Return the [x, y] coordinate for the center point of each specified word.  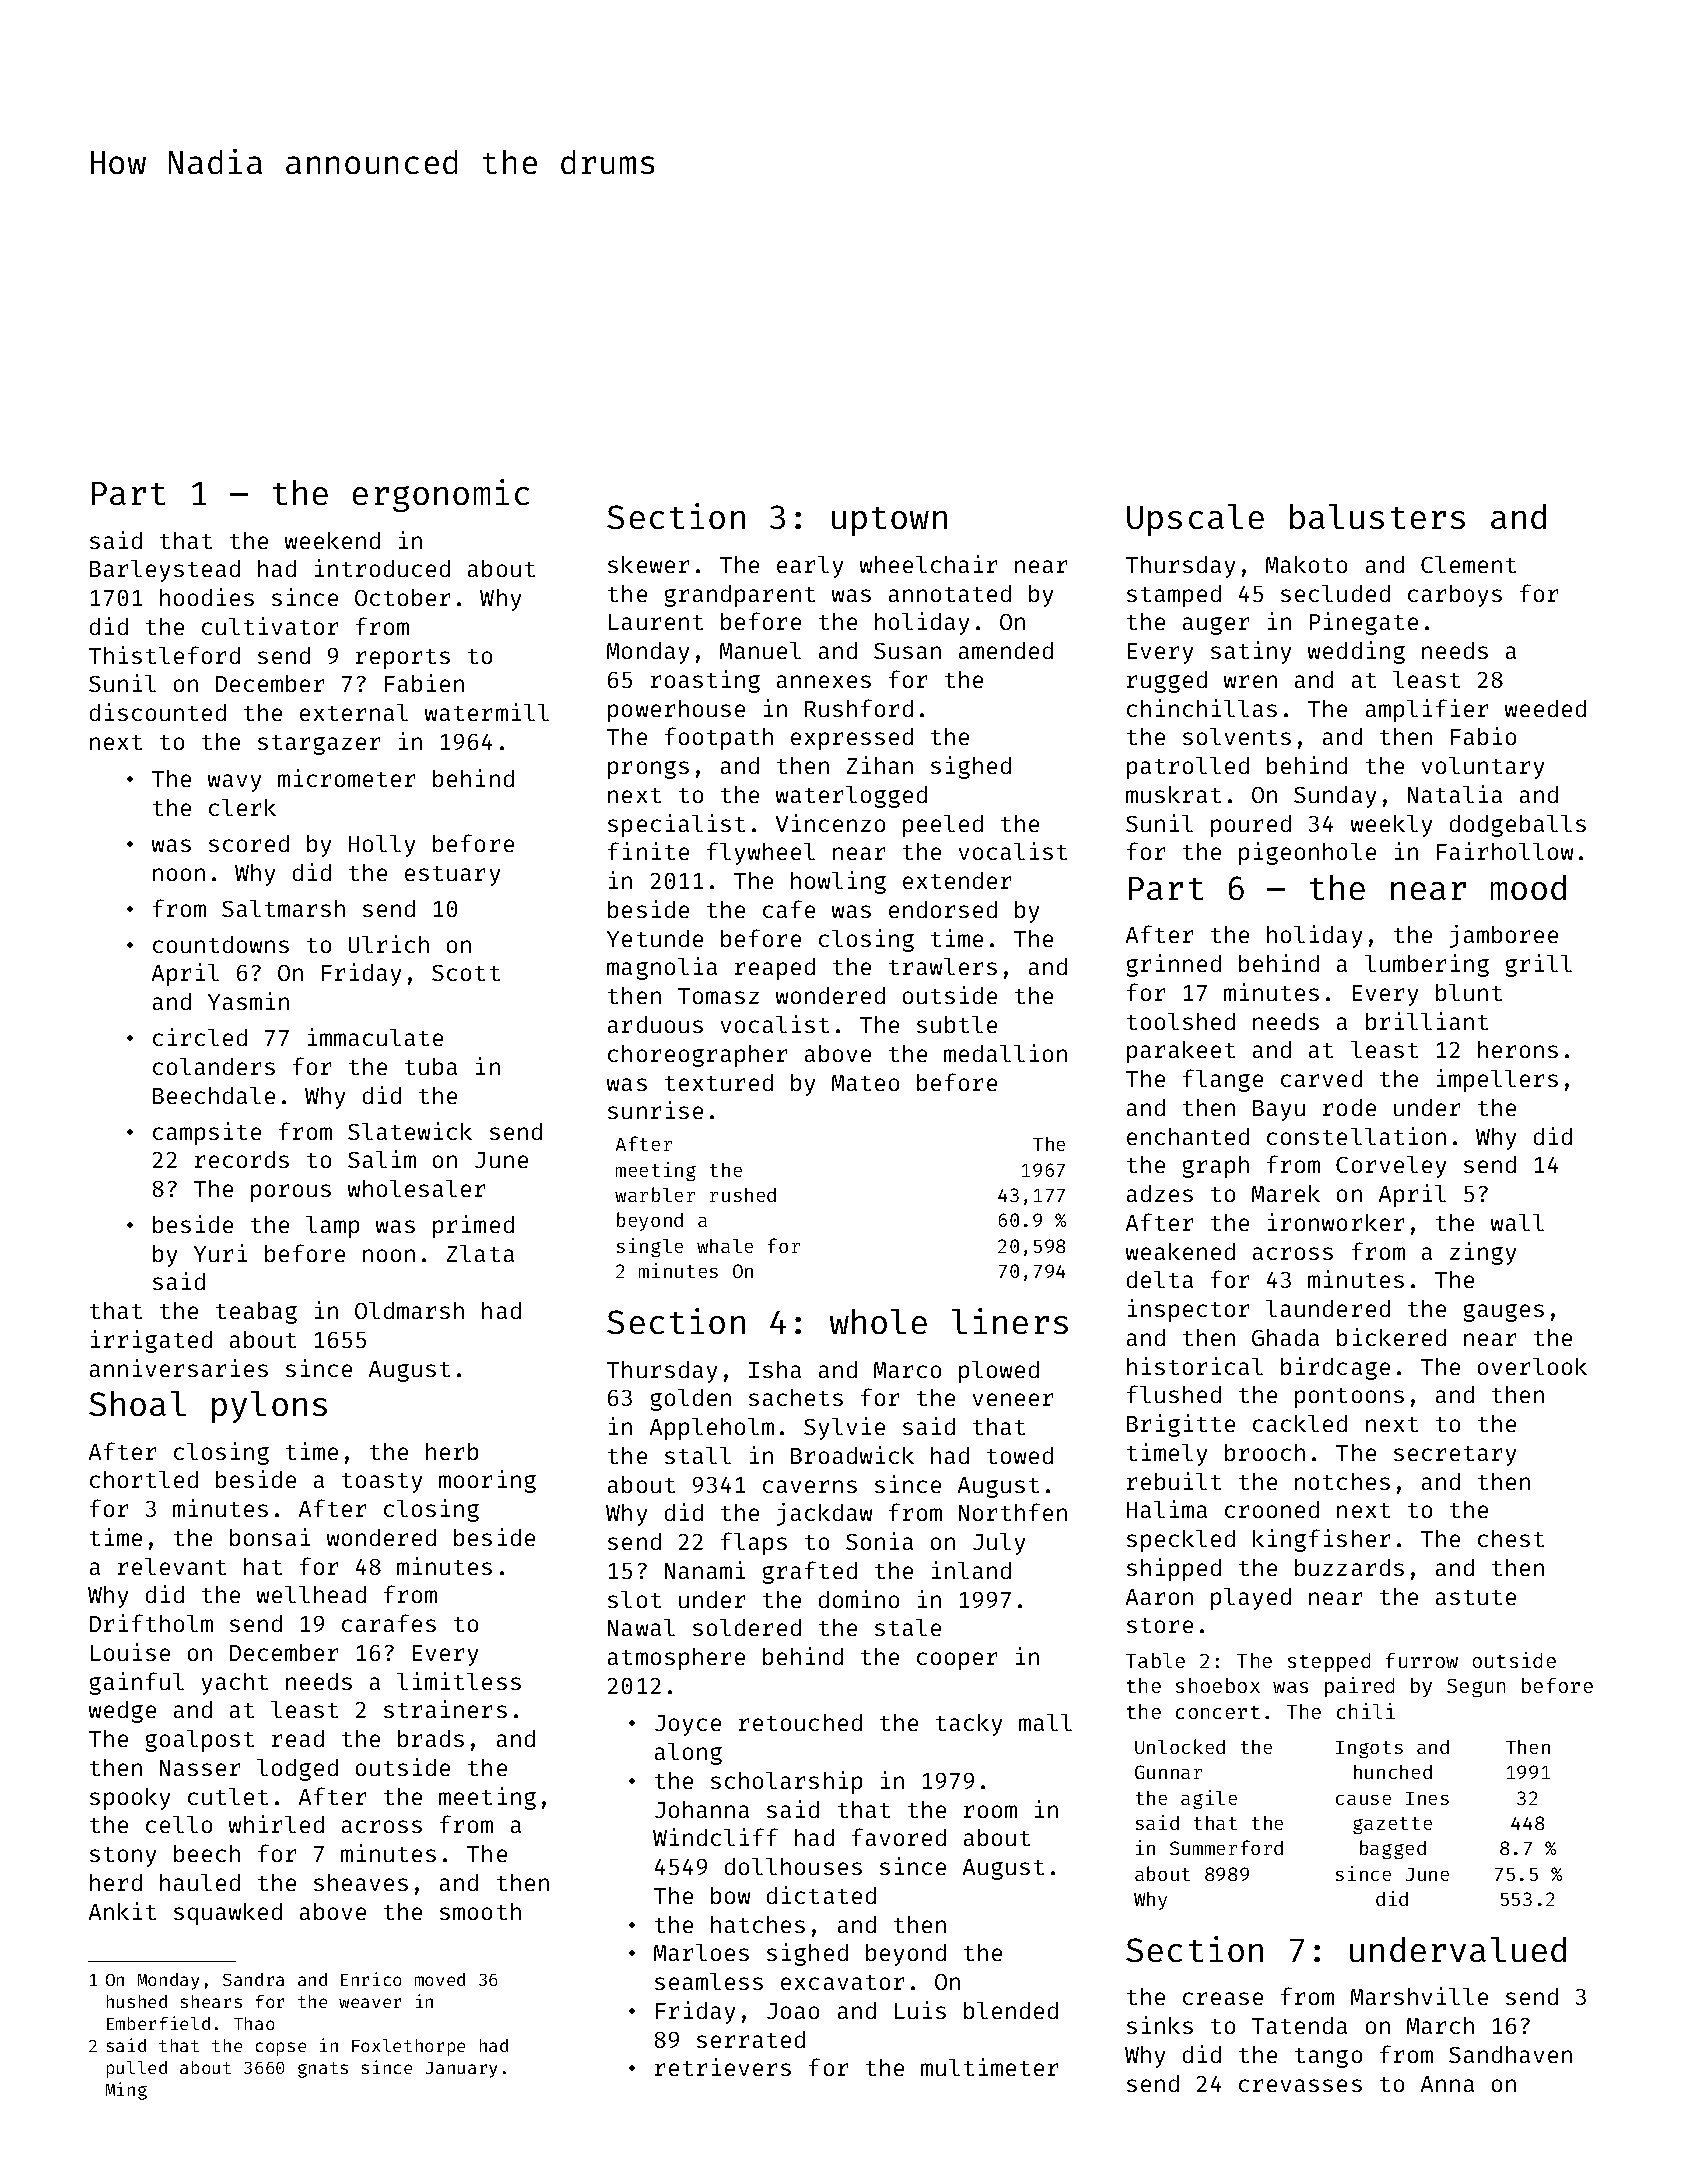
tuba [431, 1066]
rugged [1167, 682]
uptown [889, 521]
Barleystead [165, 571]
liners [1010, 1321]
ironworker [1336, 1222]
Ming [126, 2091]
